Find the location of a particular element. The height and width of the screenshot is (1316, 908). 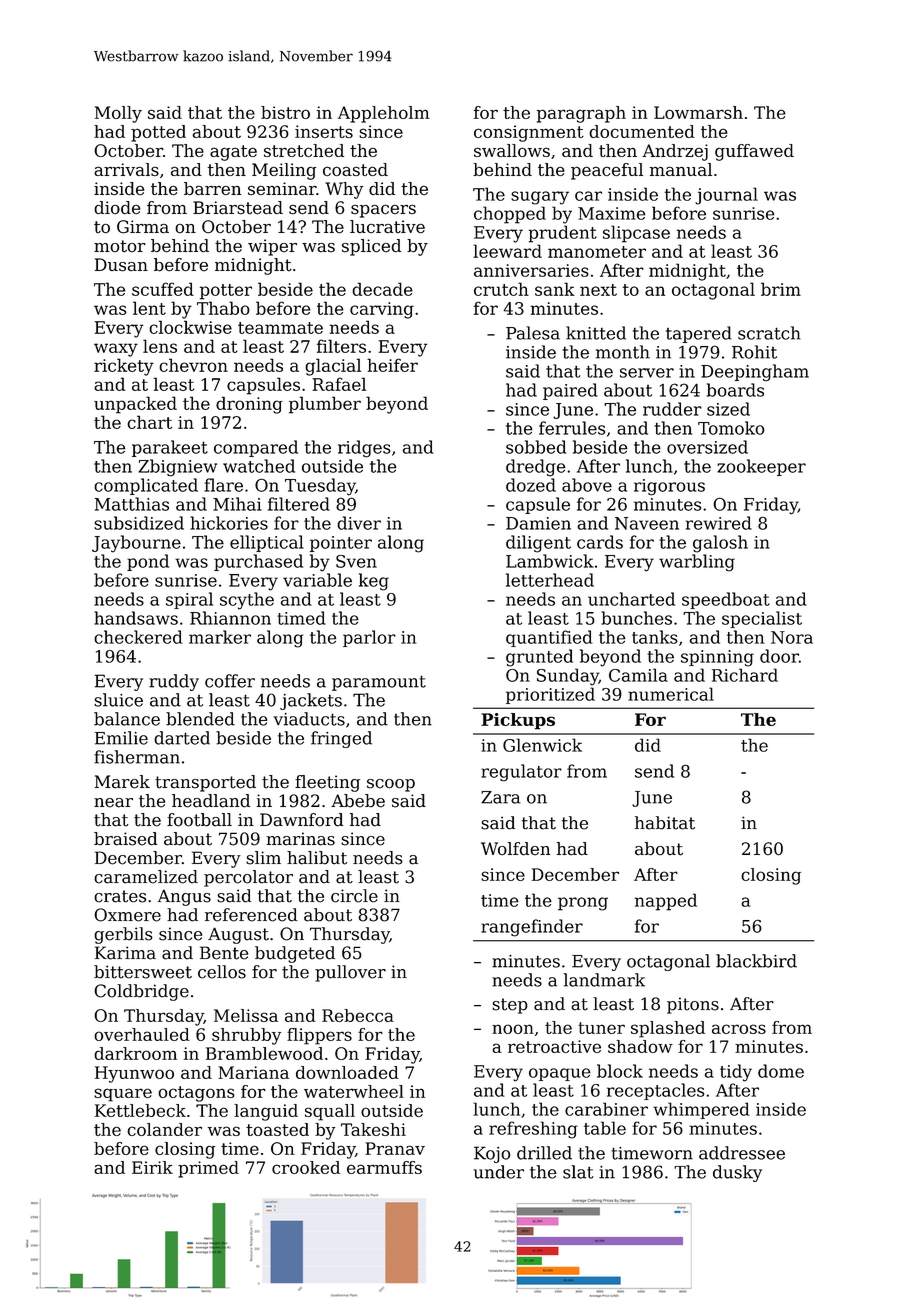

viaducts is located at coordinates (309, 719).
